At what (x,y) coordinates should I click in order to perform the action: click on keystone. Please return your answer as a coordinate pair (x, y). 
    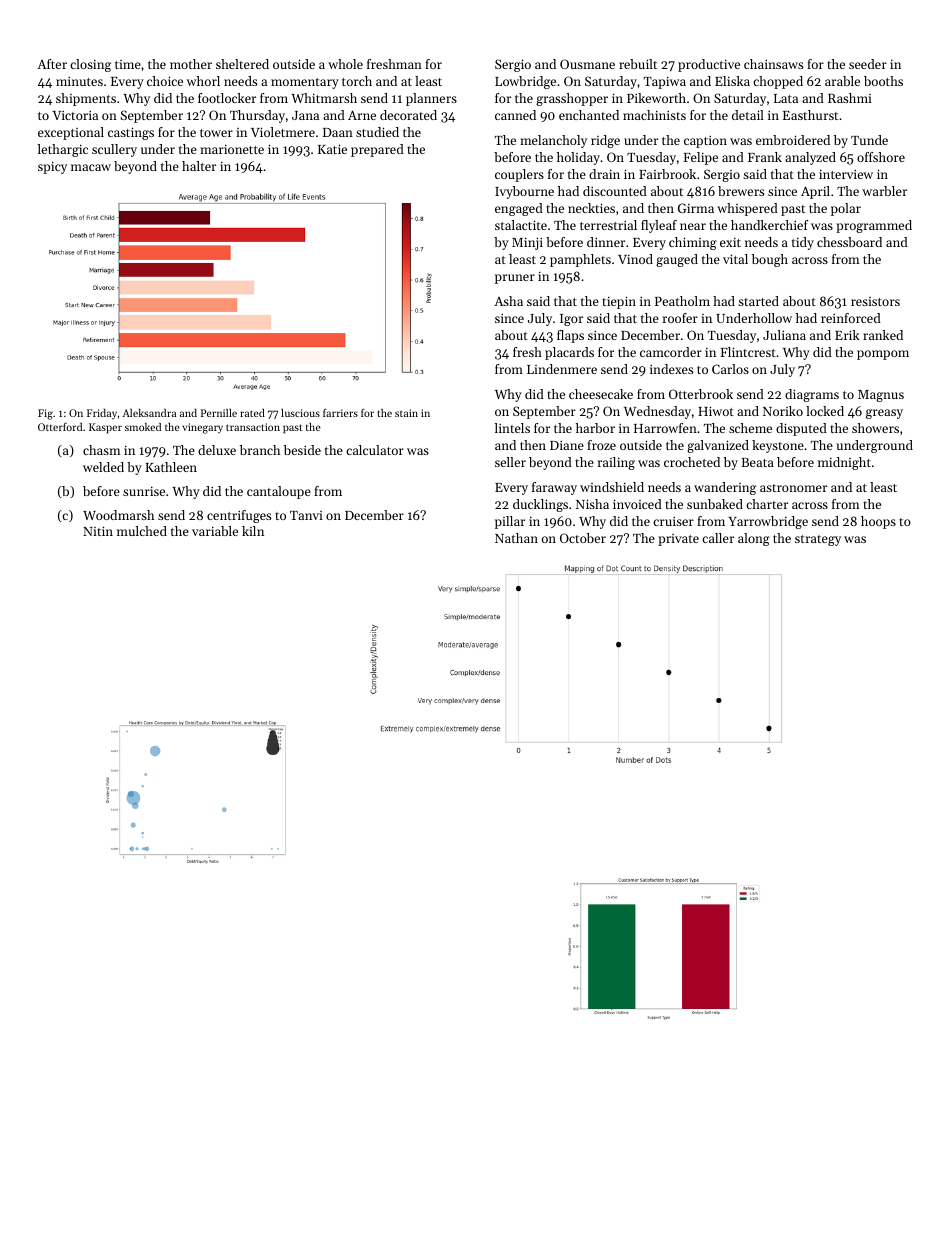
    Looking at the image, I should click on (778, 446).
